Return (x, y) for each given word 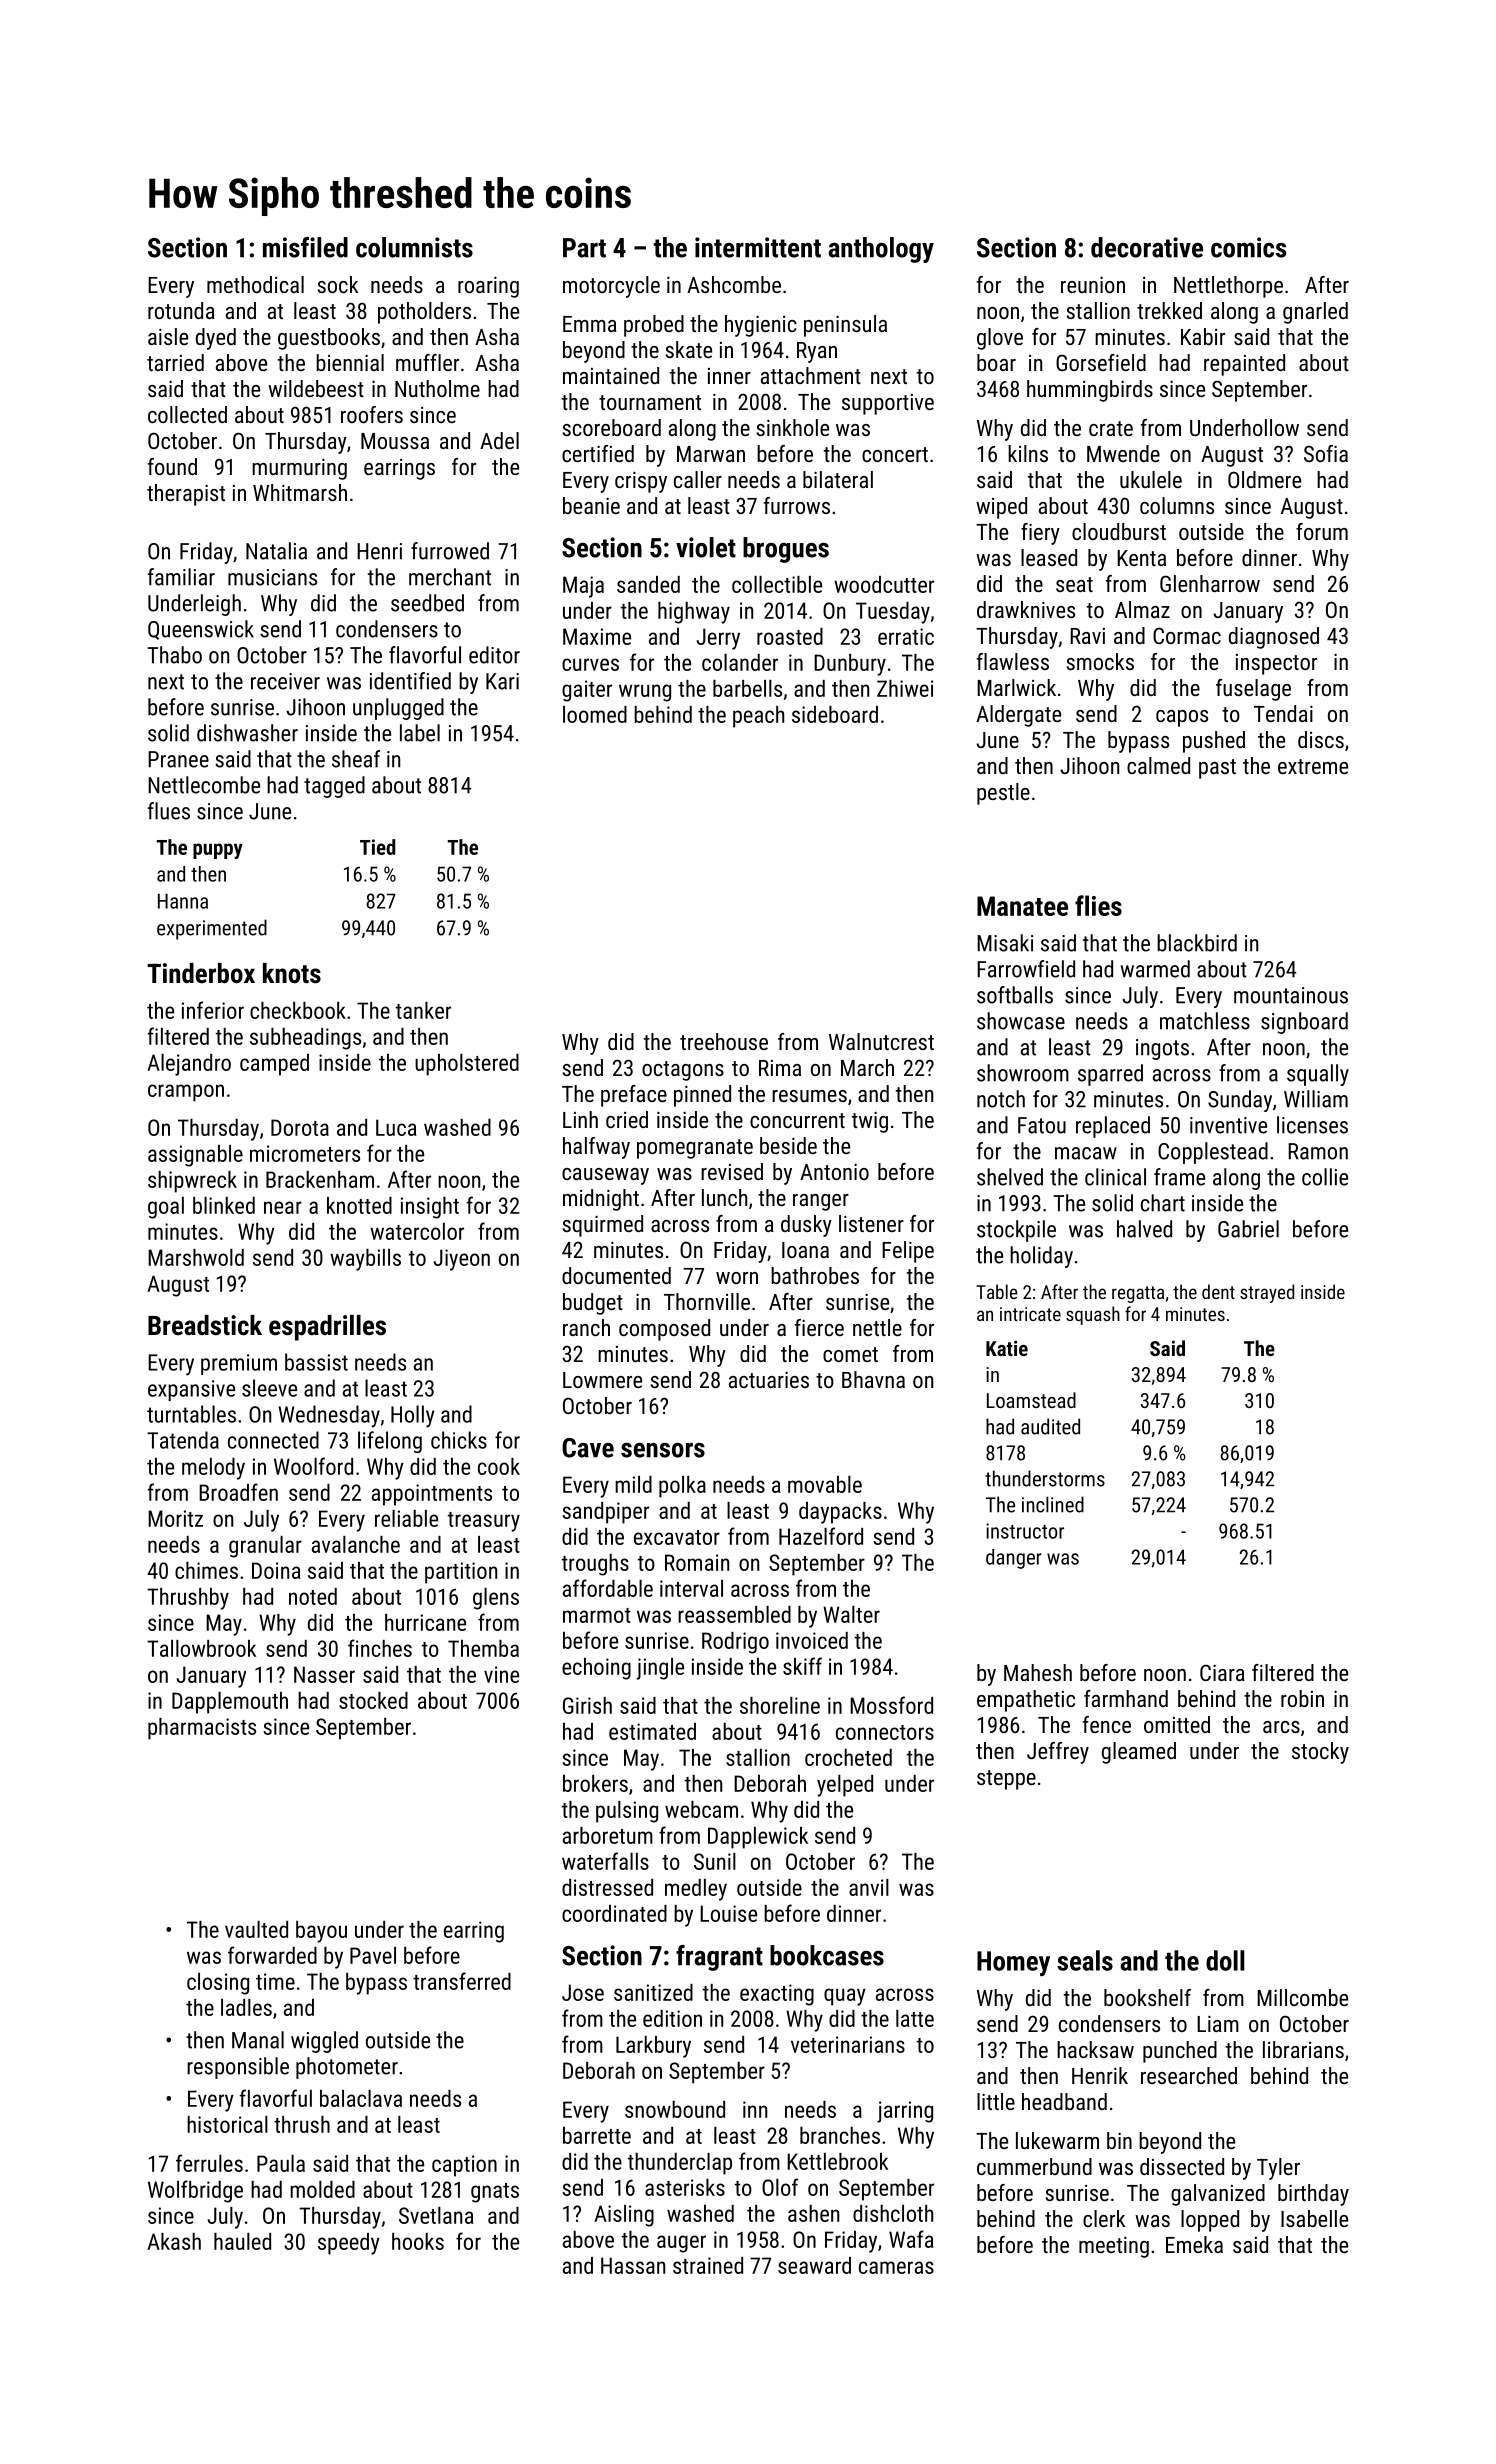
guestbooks (329, 339)
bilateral (838, 479)
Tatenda (183, 1440)
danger (1014, 1559)
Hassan (633, 2265)
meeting (1114, 2247)
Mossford (891, 1705)
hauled (242, 2241)
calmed (1158, 765)
